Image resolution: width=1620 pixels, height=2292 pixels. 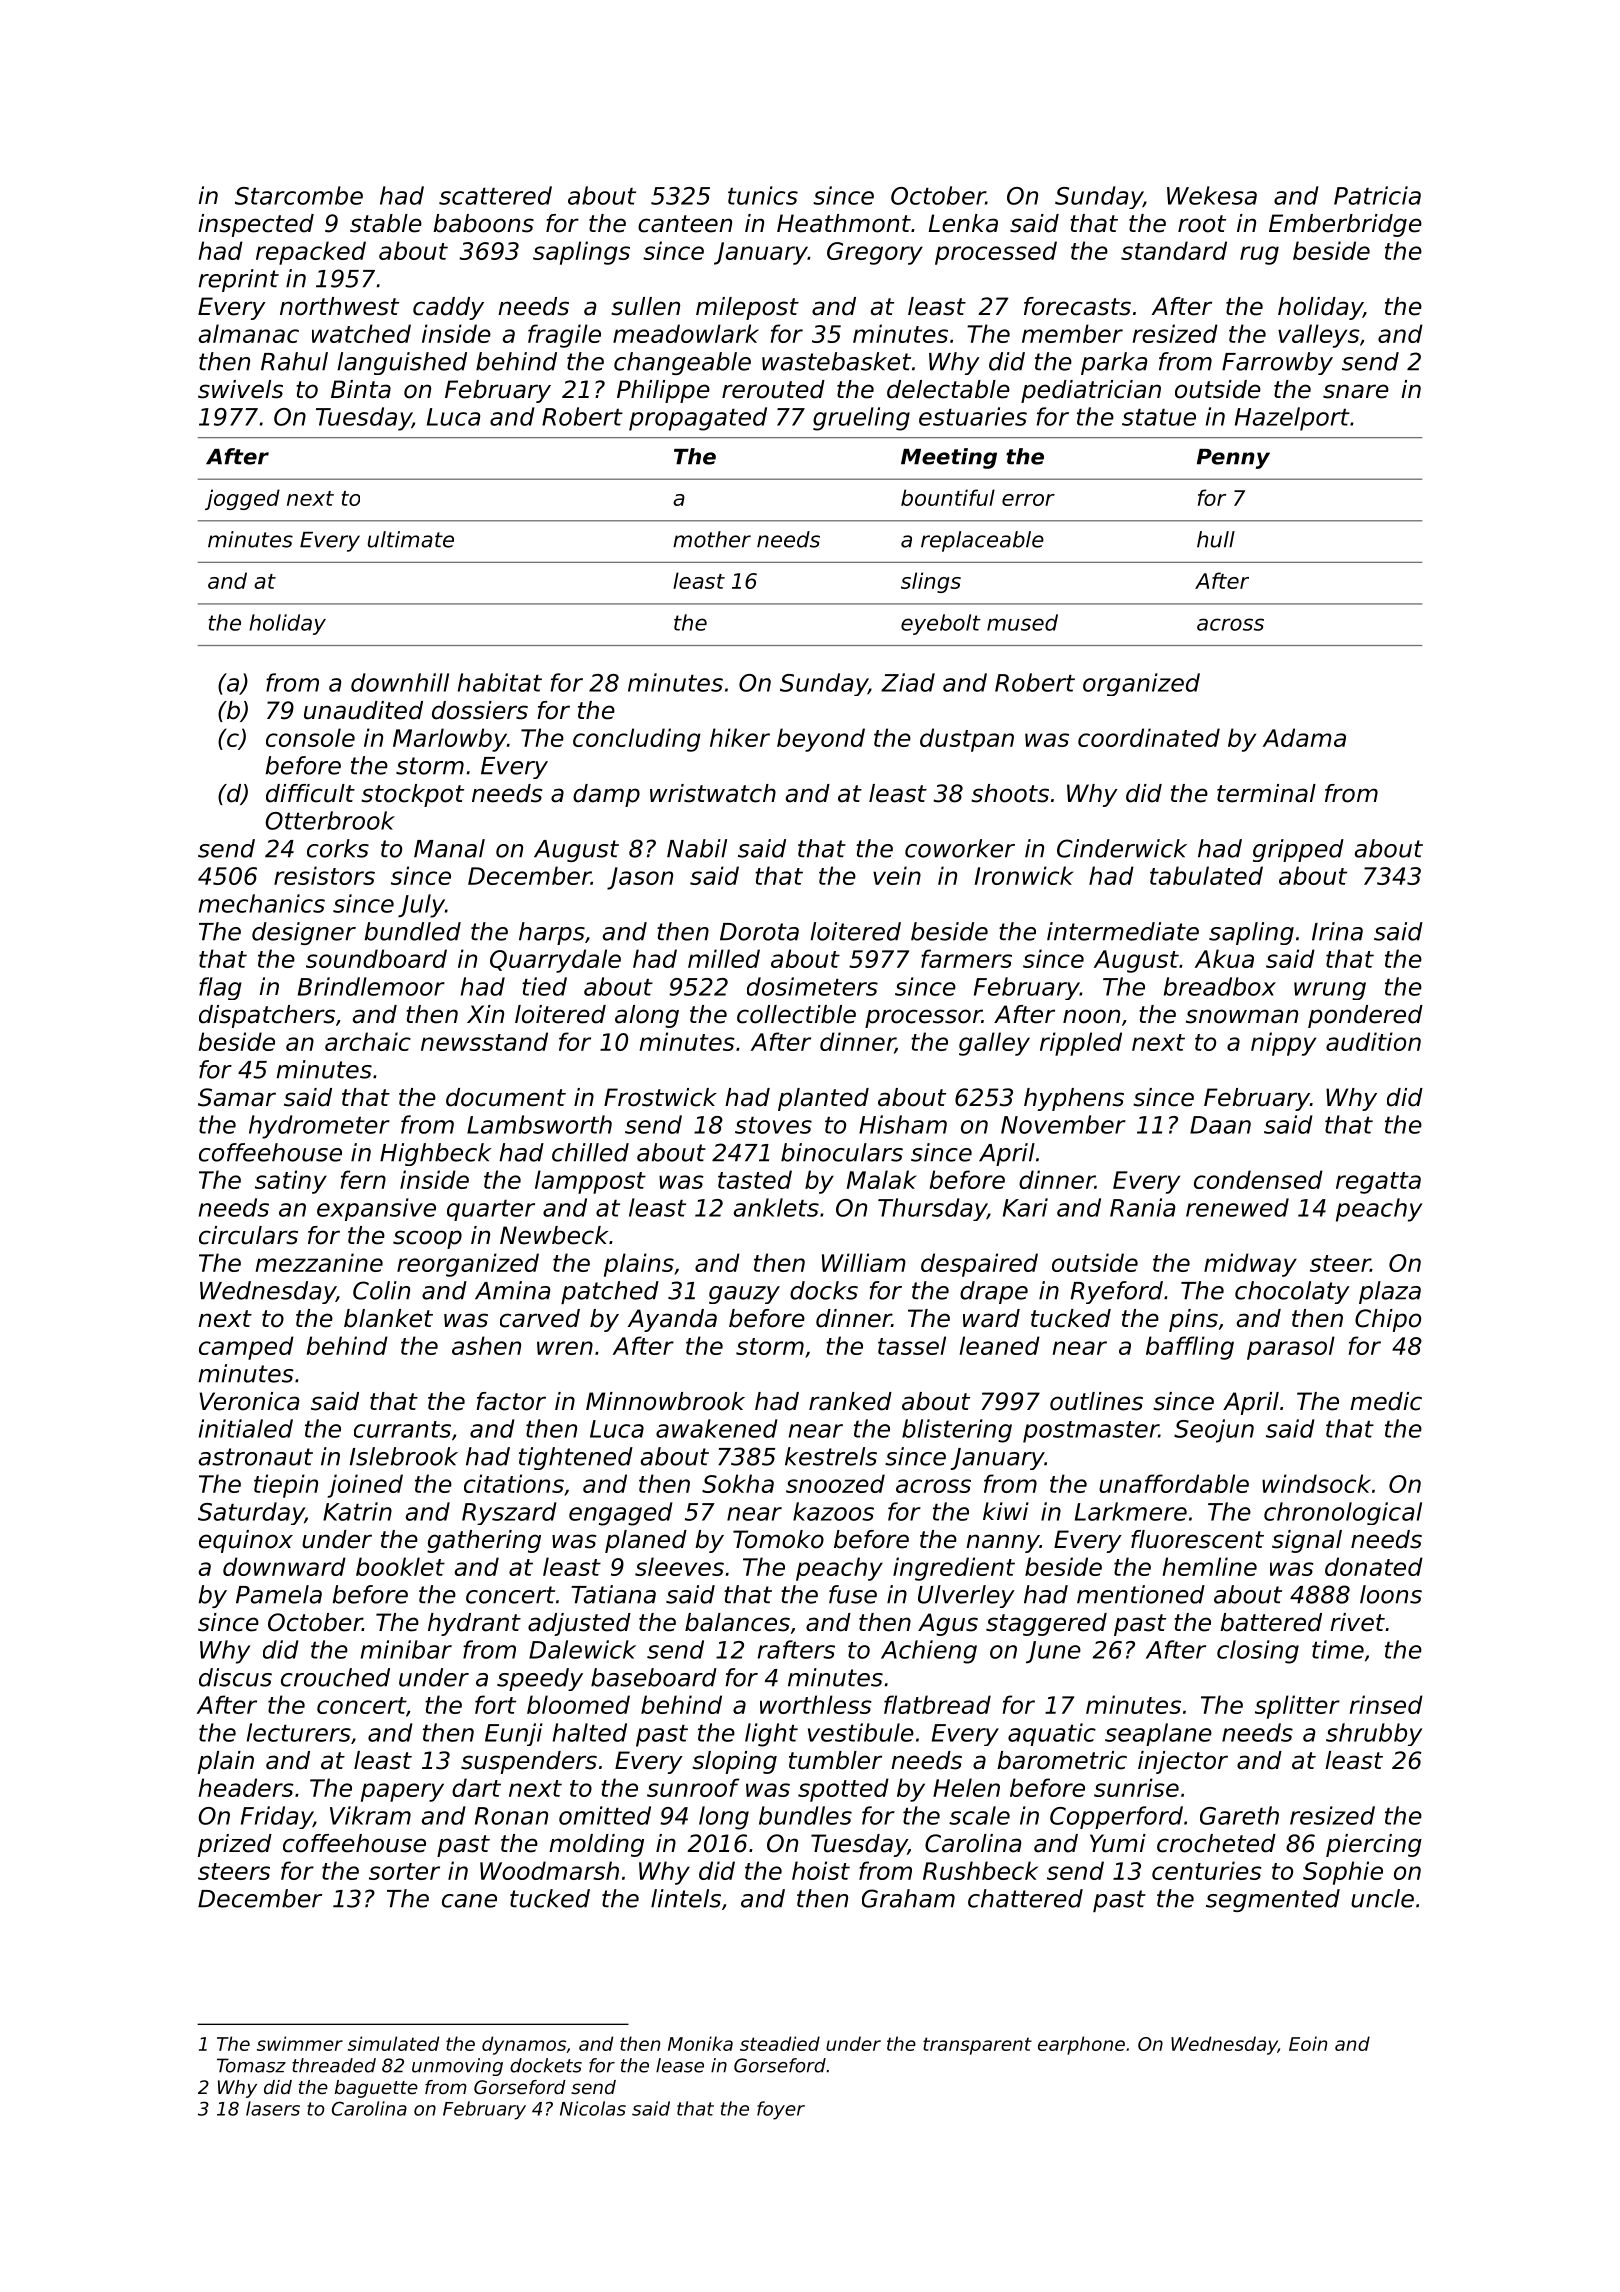 What do you see at coordinates (235, 1845) in the image?
I see `prized` at bounding box center [235, 1845].
